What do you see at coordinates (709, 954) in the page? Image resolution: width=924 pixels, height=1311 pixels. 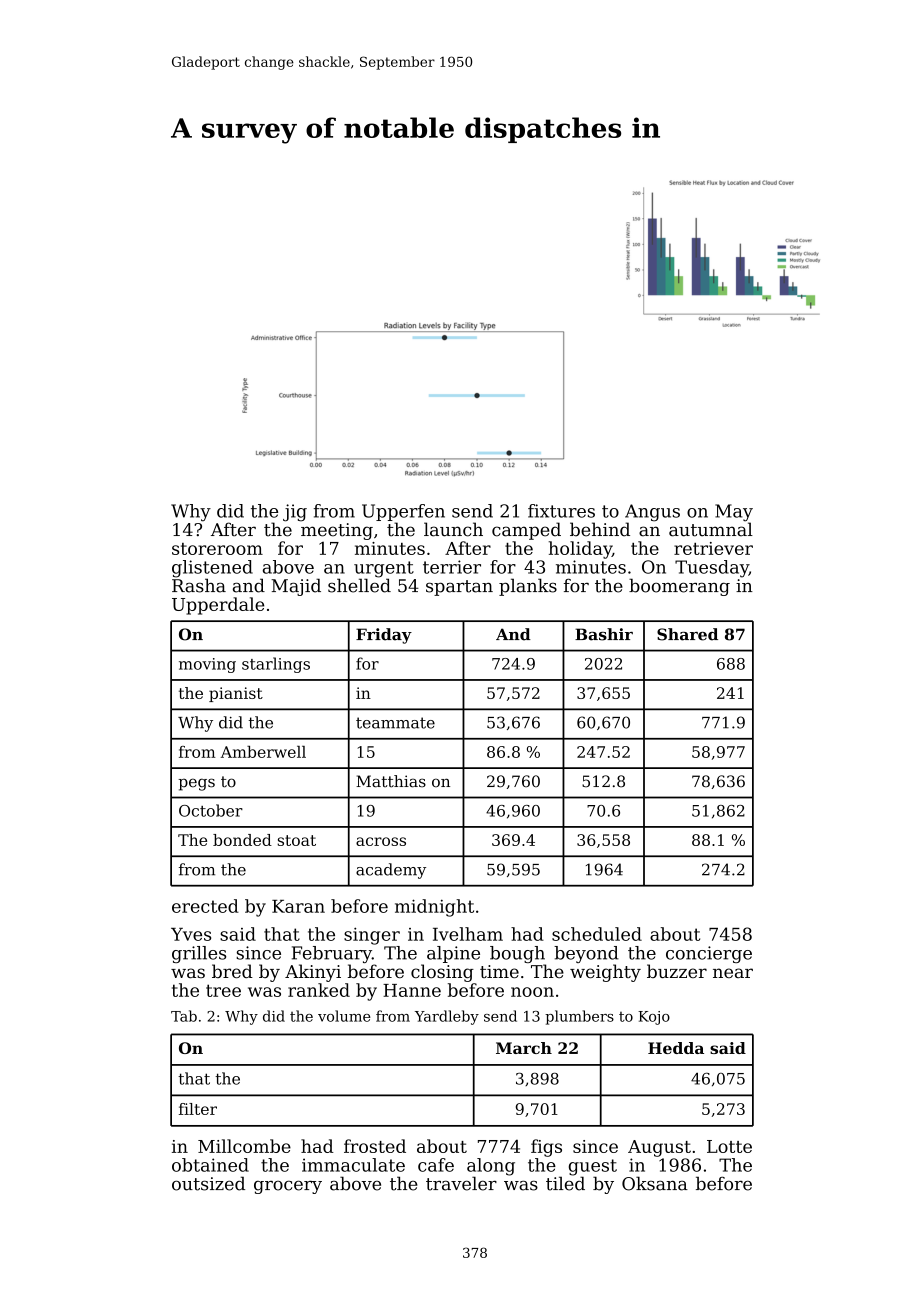 I see `concierge` at bounding box center [709, 954].
